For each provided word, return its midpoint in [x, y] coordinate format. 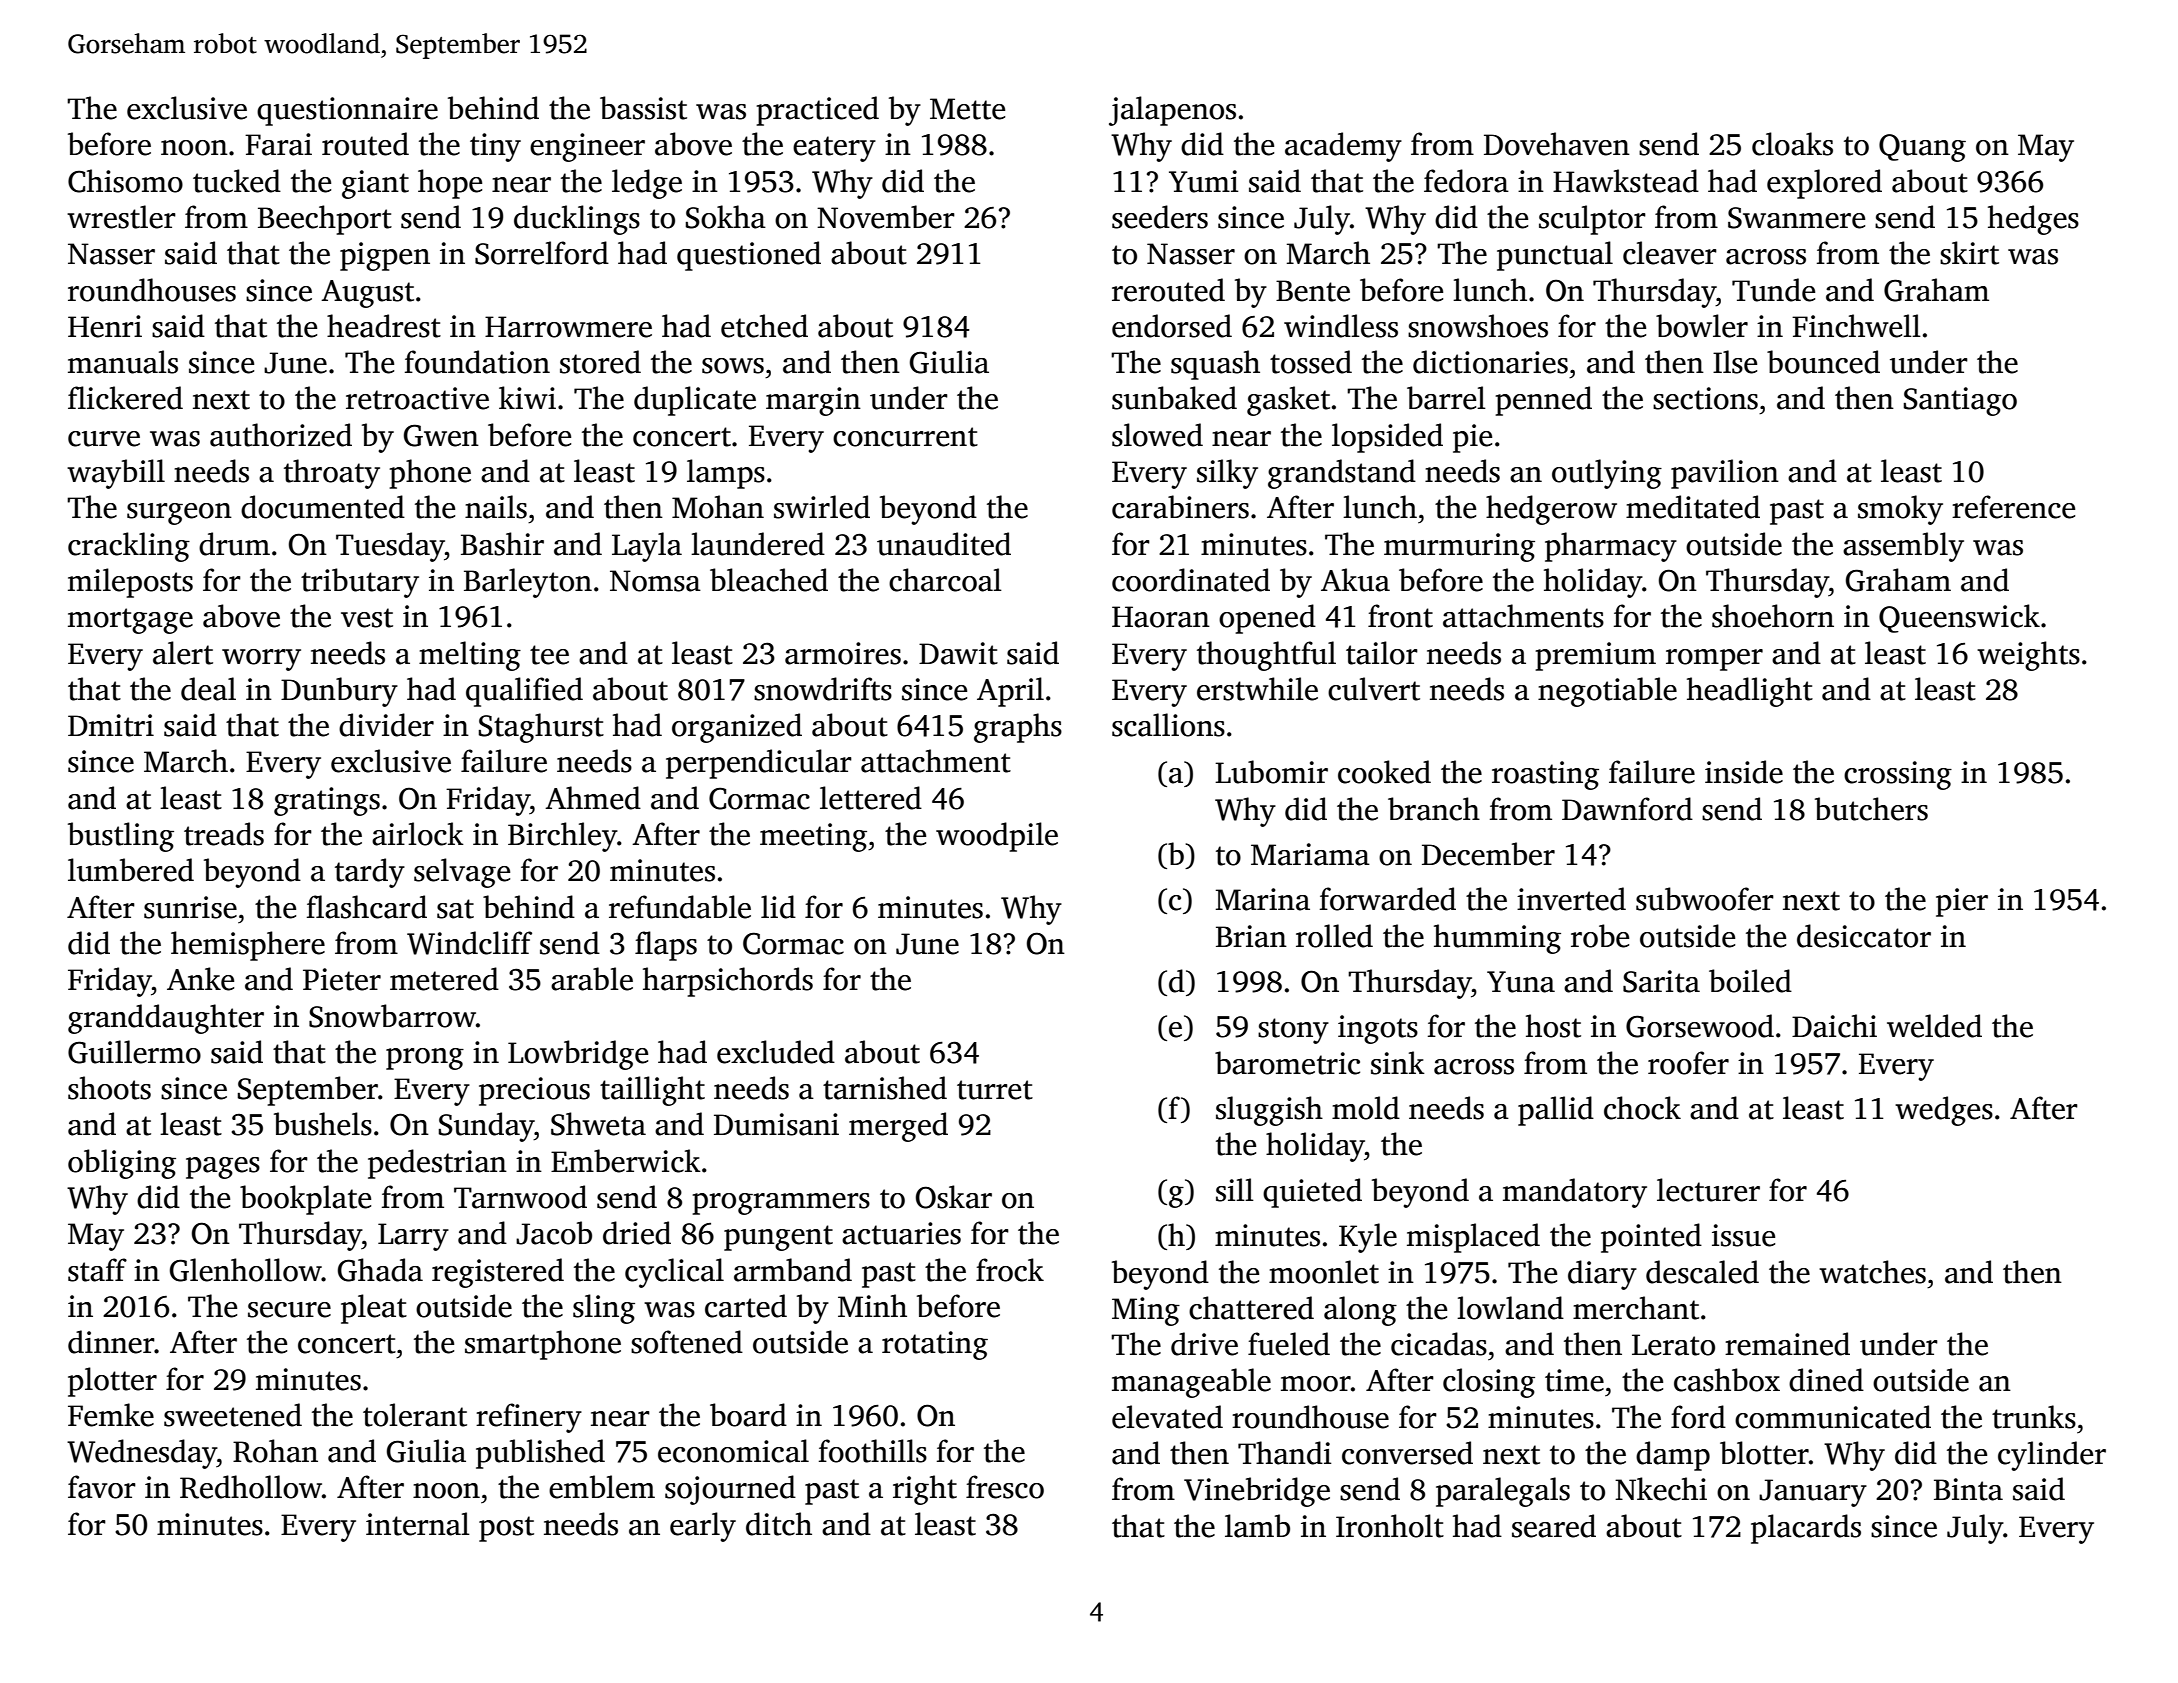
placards [1806, 1529]
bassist [643, 108]
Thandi [1284, 1453]
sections [1705, 398]
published [540, 1454]
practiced [817, 111]
